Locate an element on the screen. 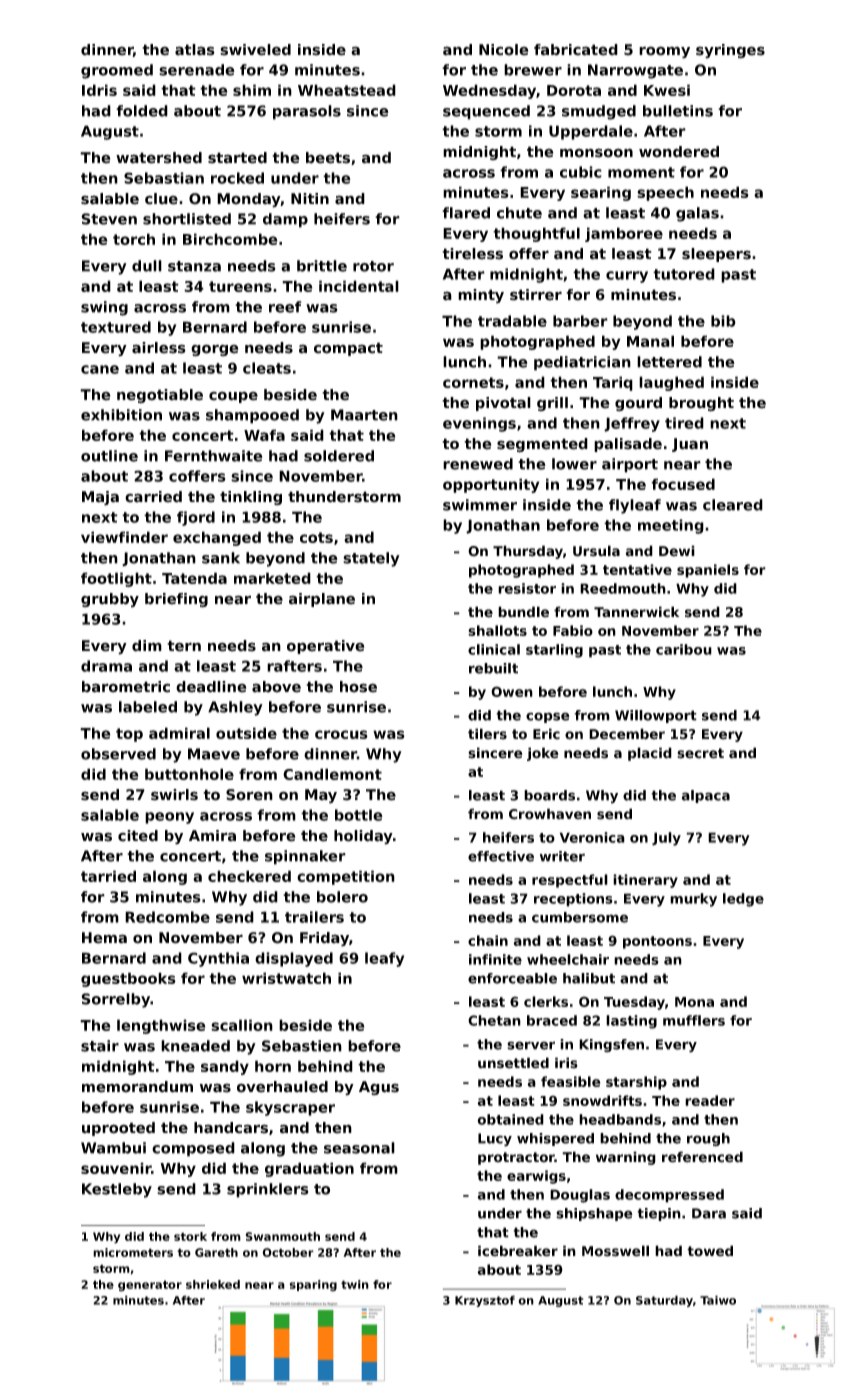 The width and height of the screenshot is (849, 1400). atlas is located at coordinates (195, 50).
